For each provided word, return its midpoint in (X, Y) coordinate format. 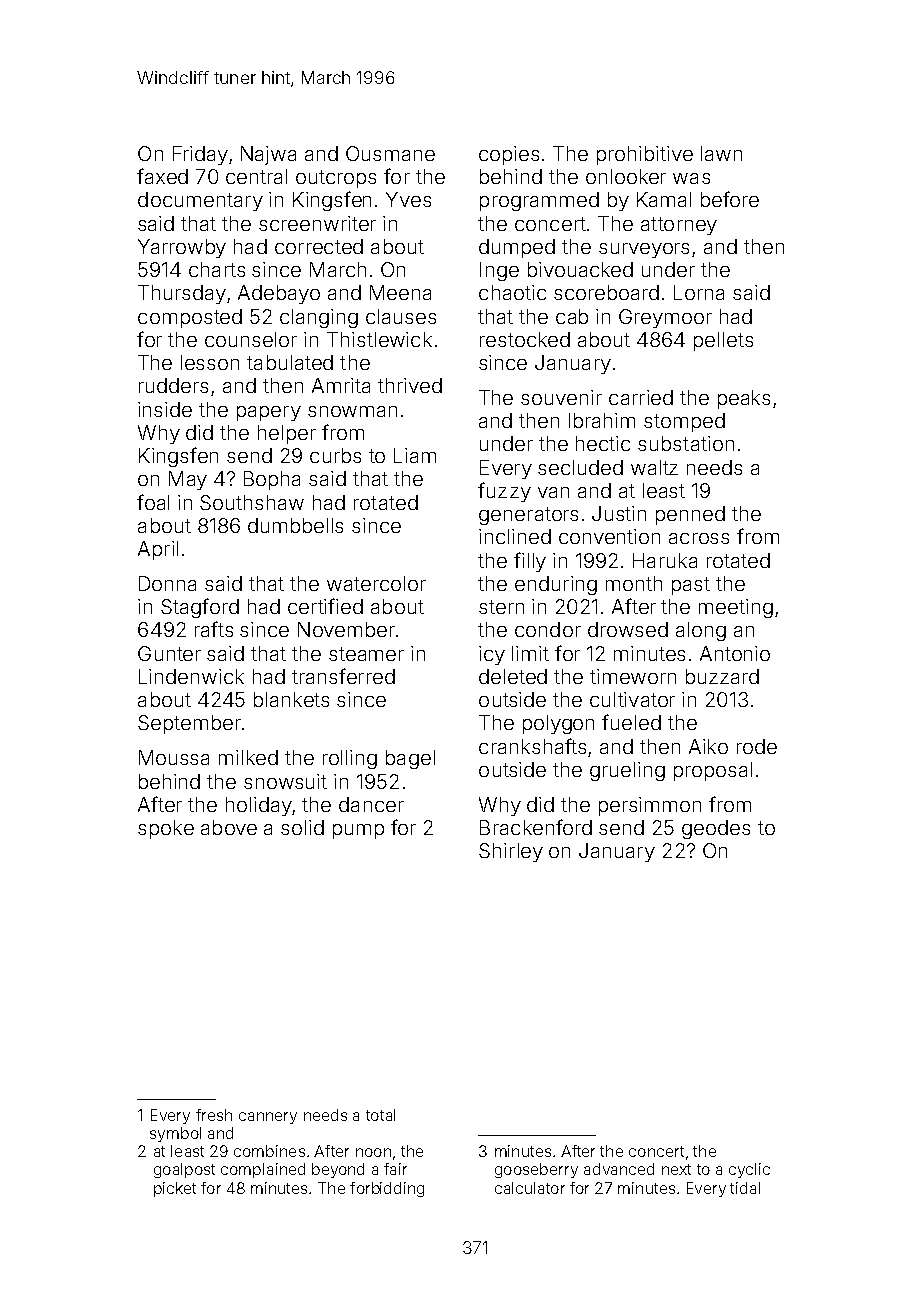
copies (509, 155)
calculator (530, 1188)
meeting (736, 608)
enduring (556, 585)
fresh (214, 1115)
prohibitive (645, 155)
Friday (200, 155)
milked (248, 757)
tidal (745, 1188)
